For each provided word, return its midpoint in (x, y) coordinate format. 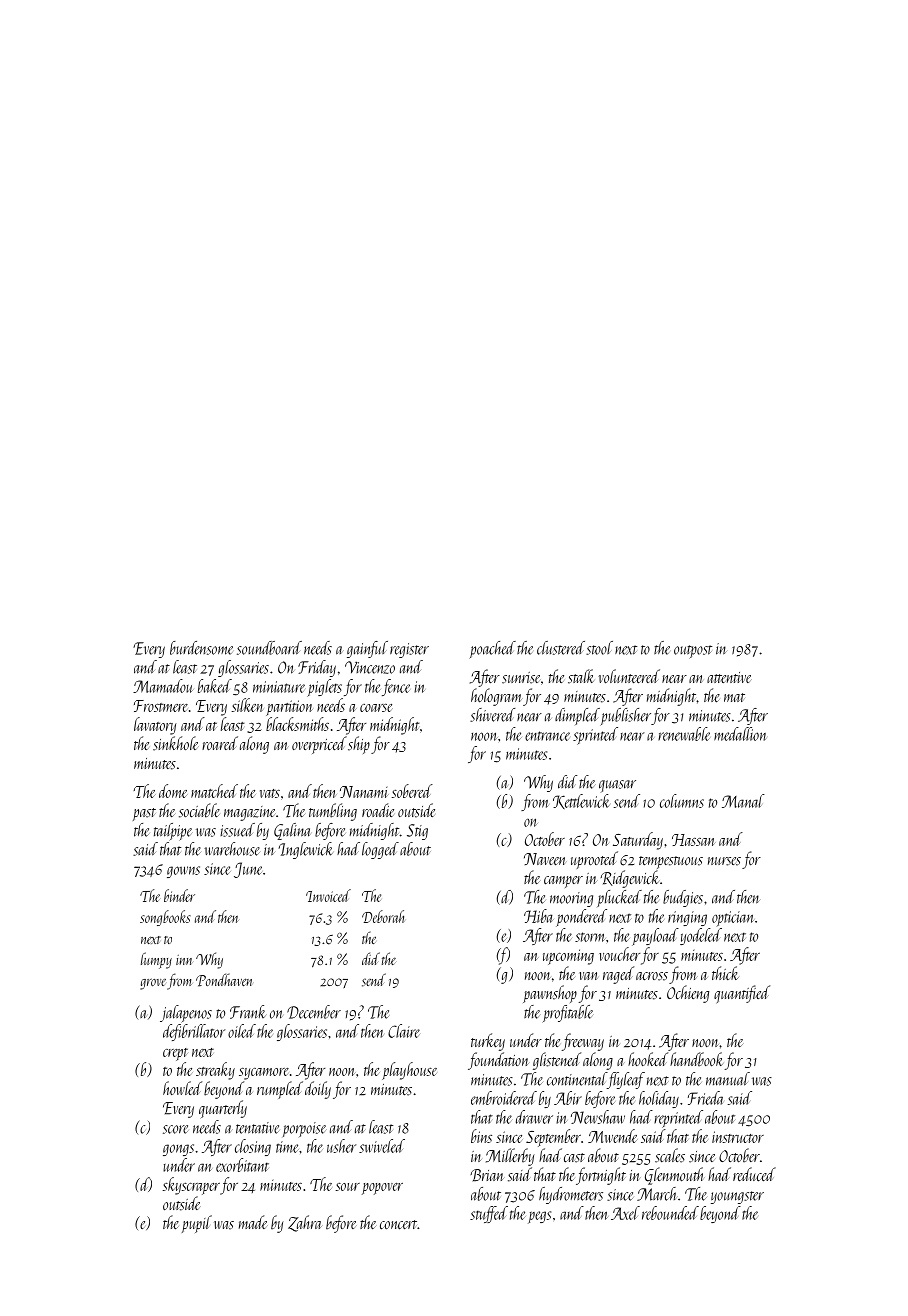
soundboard (269, 648)
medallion (740, 734)
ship (359, 745)
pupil (197, 1224)
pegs (539, 1217)
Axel (625, 1213)
